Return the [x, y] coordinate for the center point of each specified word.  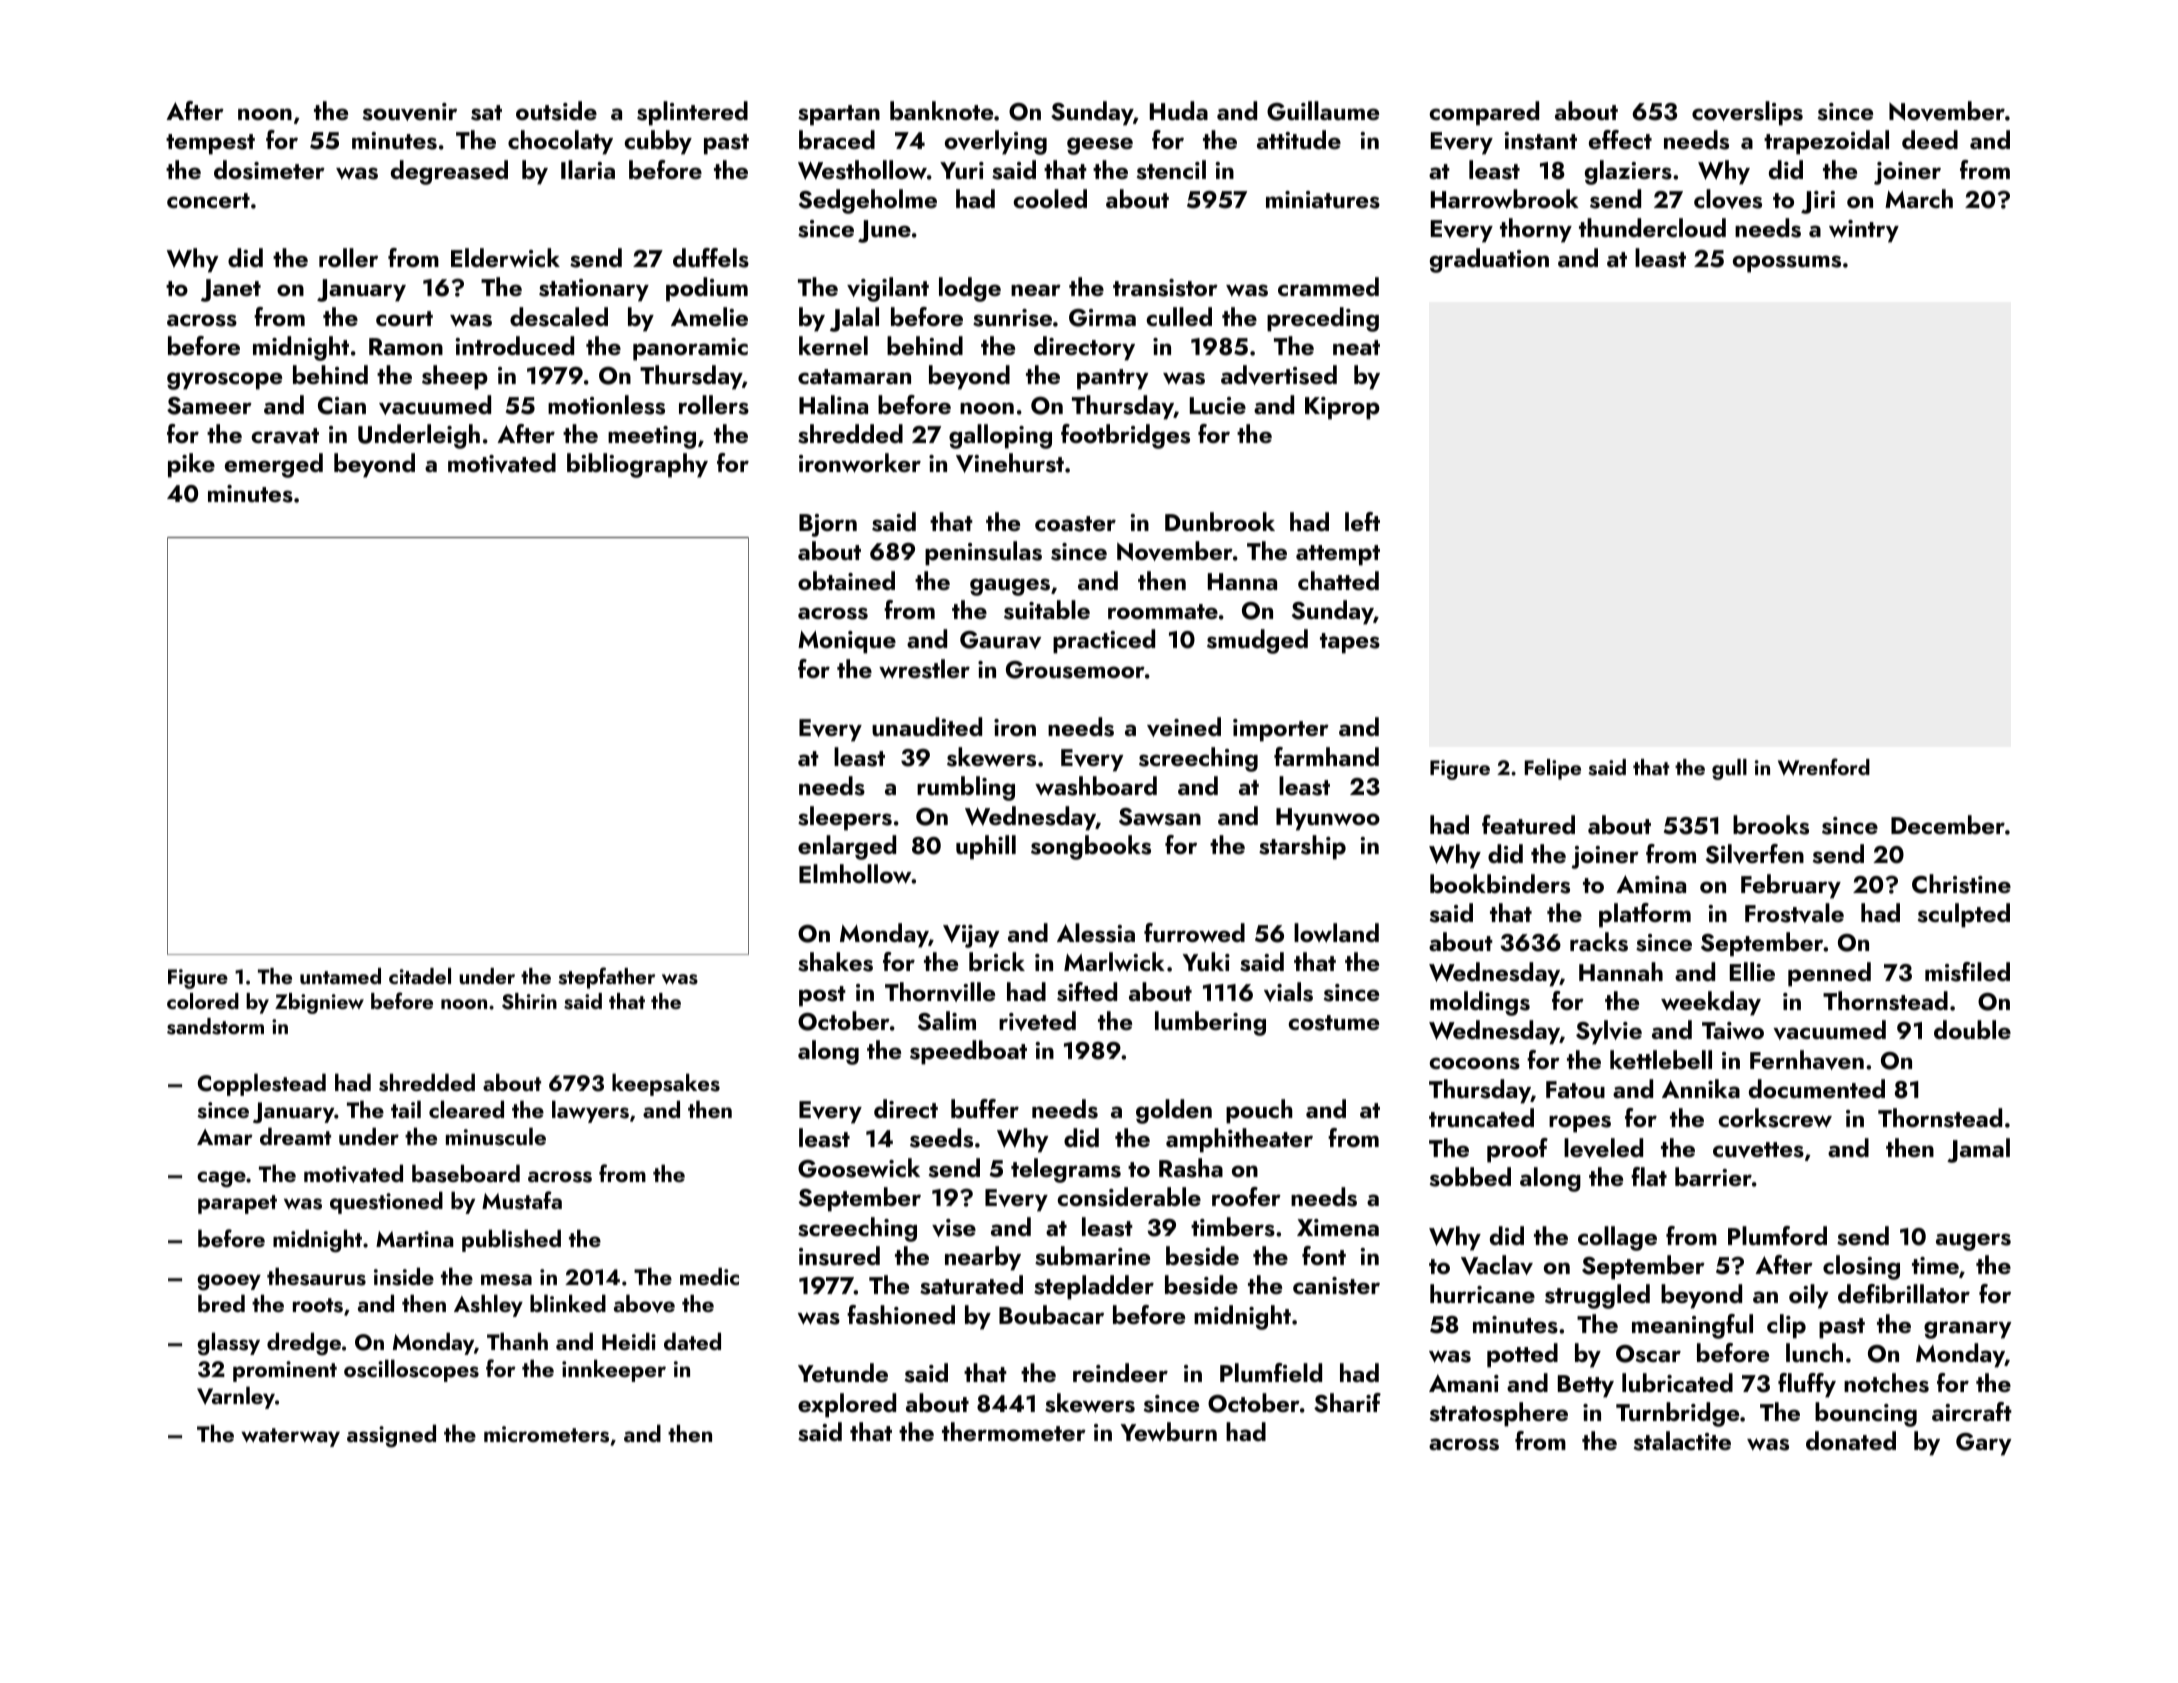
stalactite [1682, 1441]
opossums [1787, 264]
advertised [1279, 375]
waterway [290, 1437]
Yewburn [1169, 1431]
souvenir [410, 112]
